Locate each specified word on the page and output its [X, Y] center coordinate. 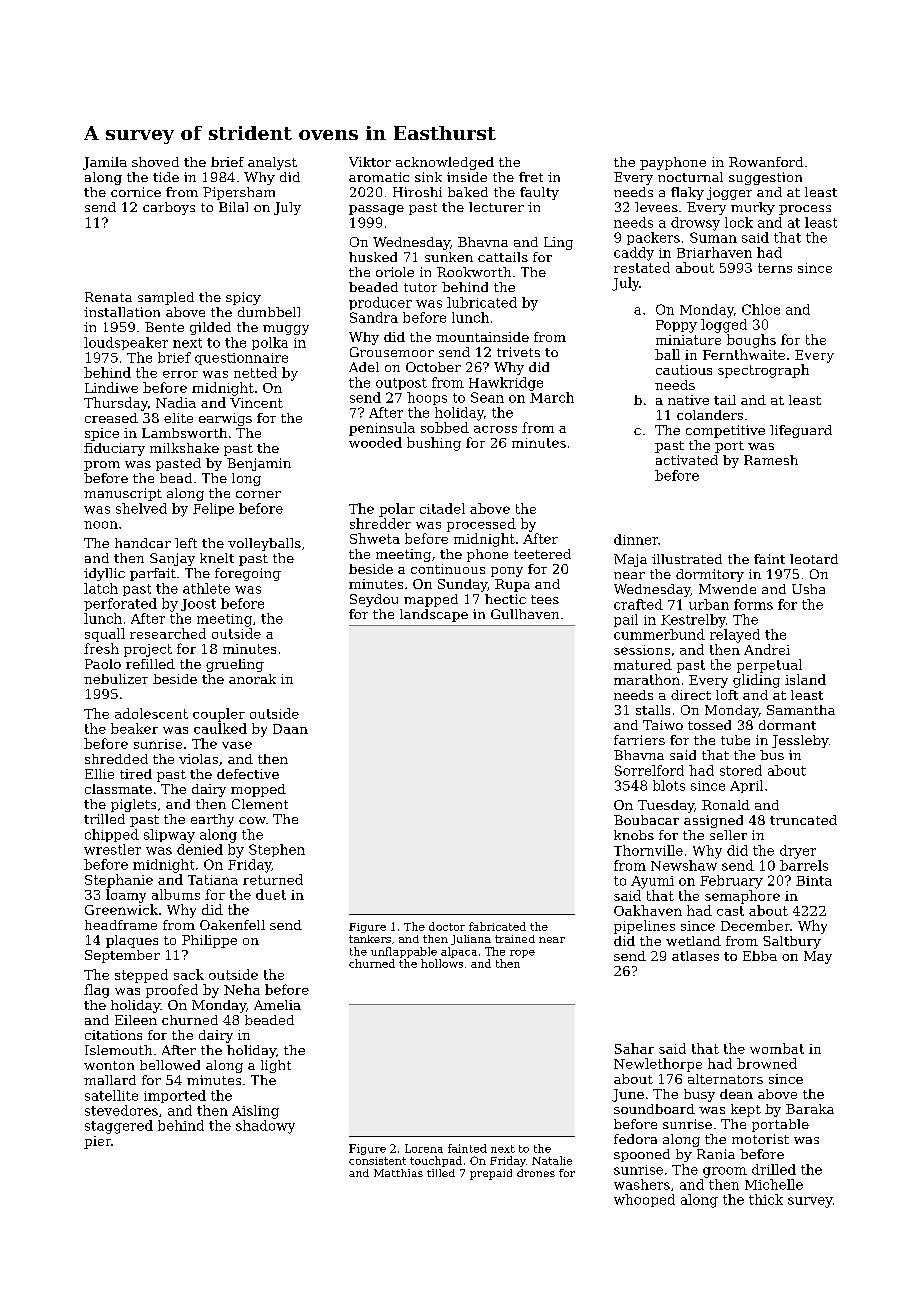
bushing [434, 444]
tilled [441, 1173]
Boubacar [646, 820]
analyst [272, 163]
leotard [814, 559]
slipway [169, 836]
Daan [290, 729]
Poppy [676, 326]
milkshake [184, 448]
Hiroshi [417, 192]
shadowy [265, 1127]
